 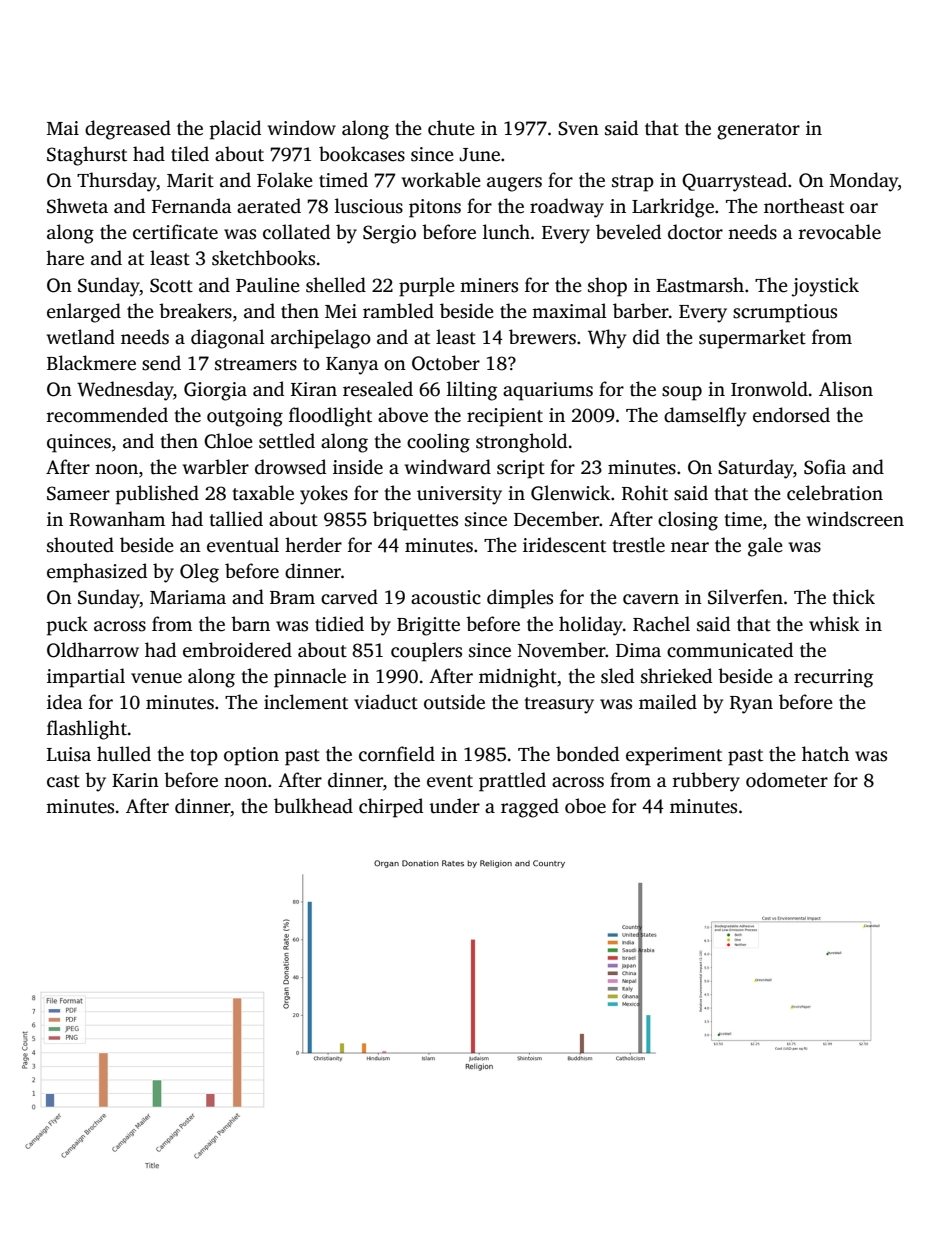 I want to click on windscreen, so click(x=855, y=519).
